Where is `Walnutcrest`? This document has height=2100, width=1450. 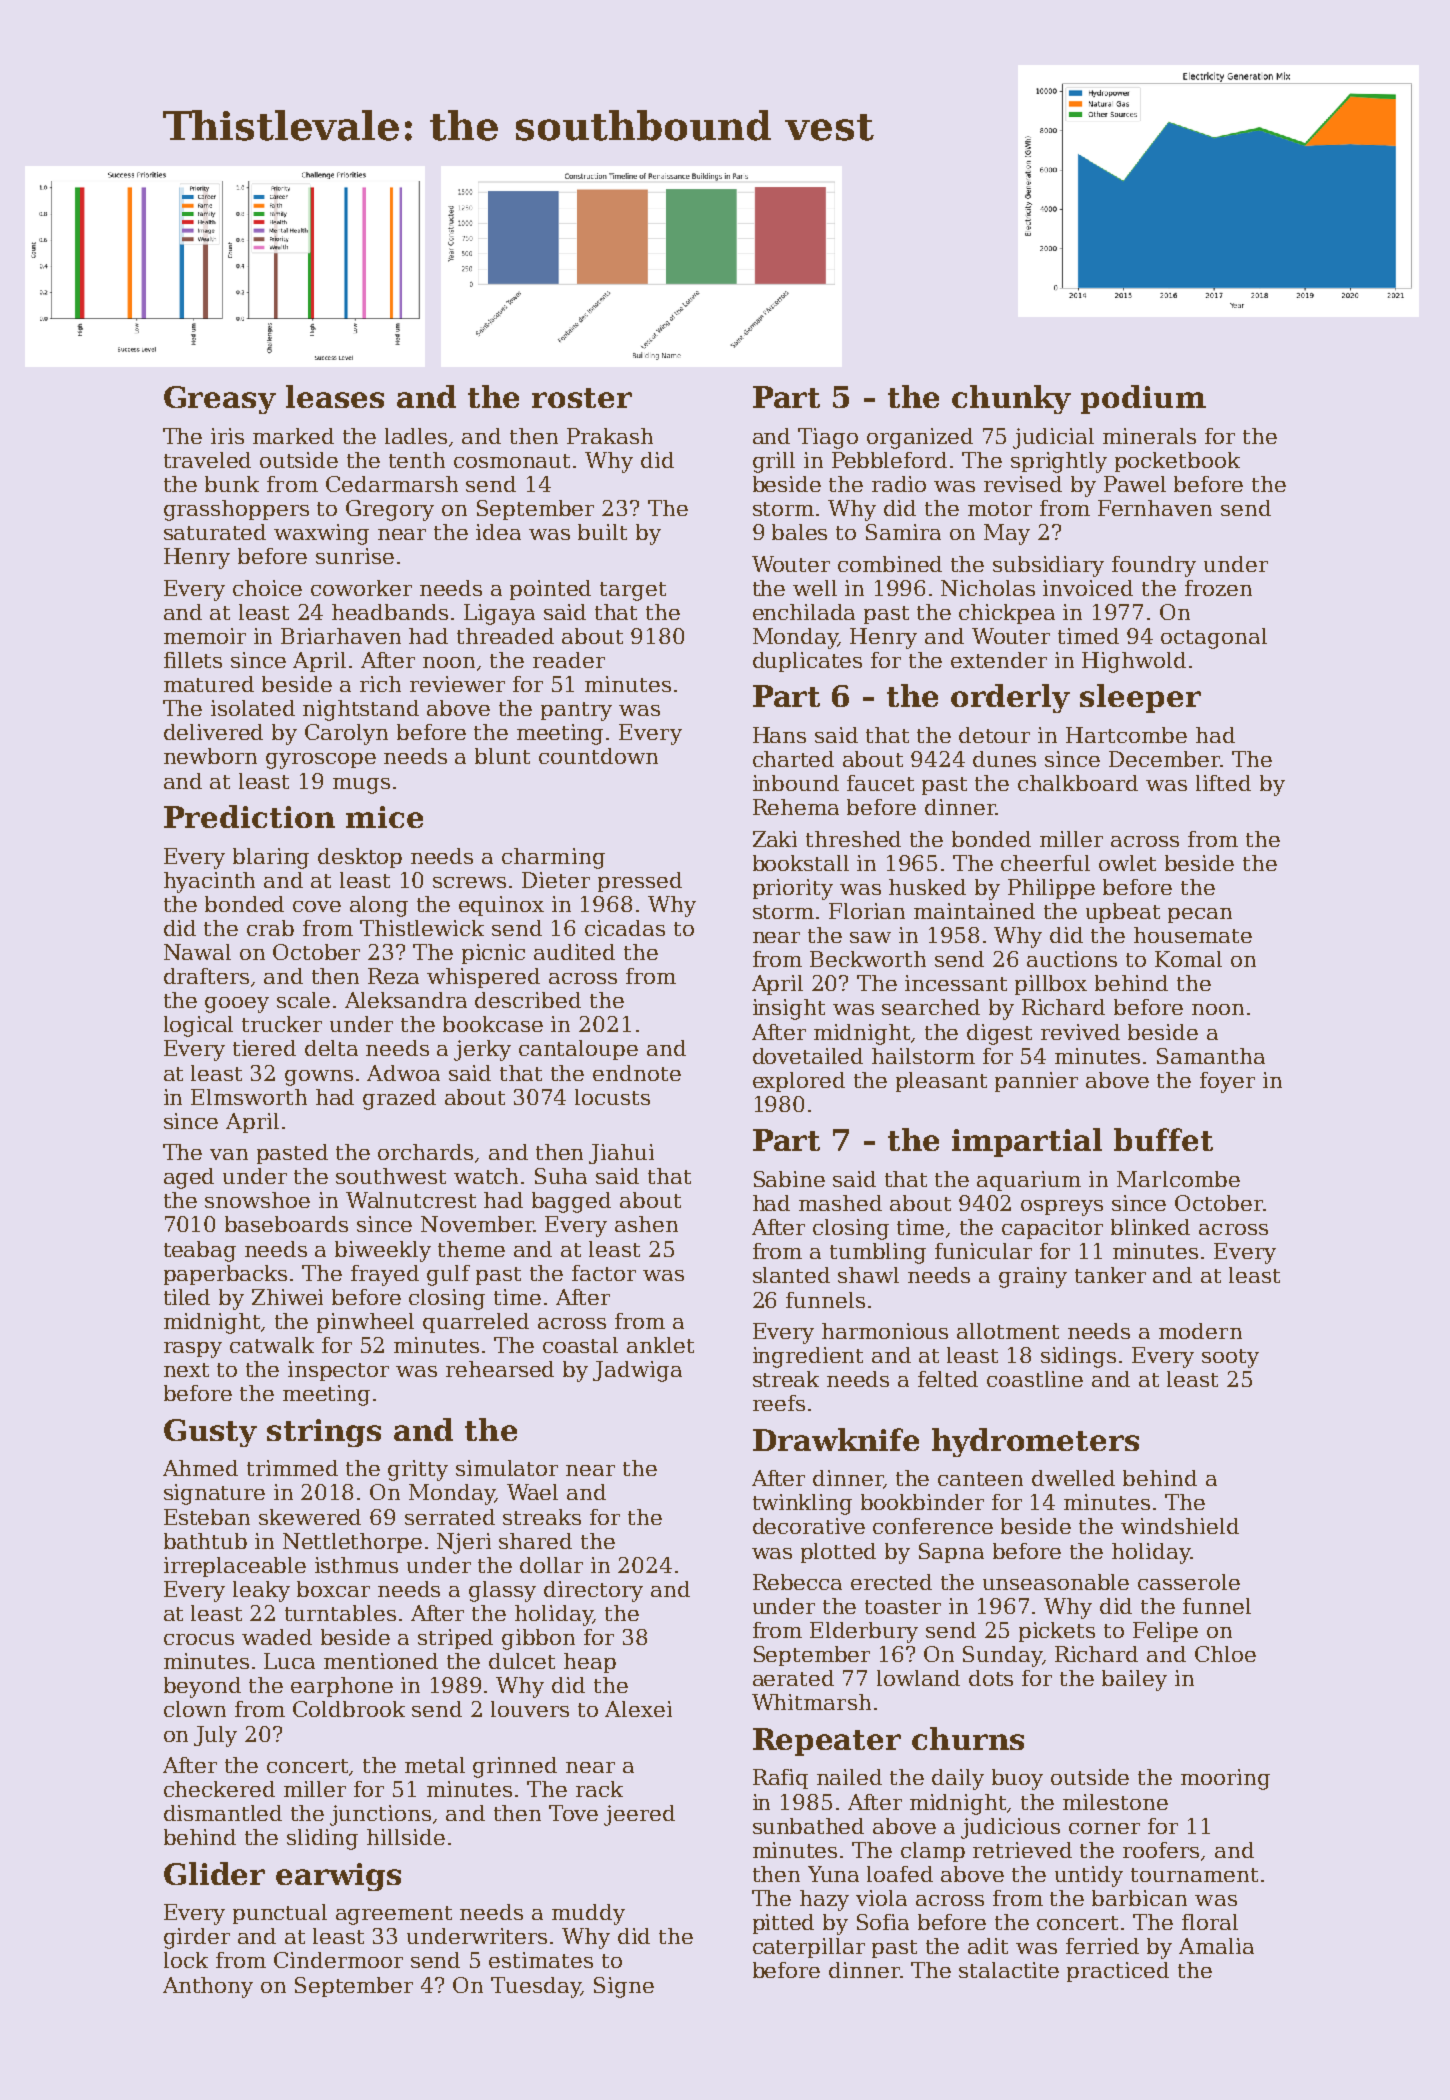 Walnutcrest is located at coordinates (411, 1200).
